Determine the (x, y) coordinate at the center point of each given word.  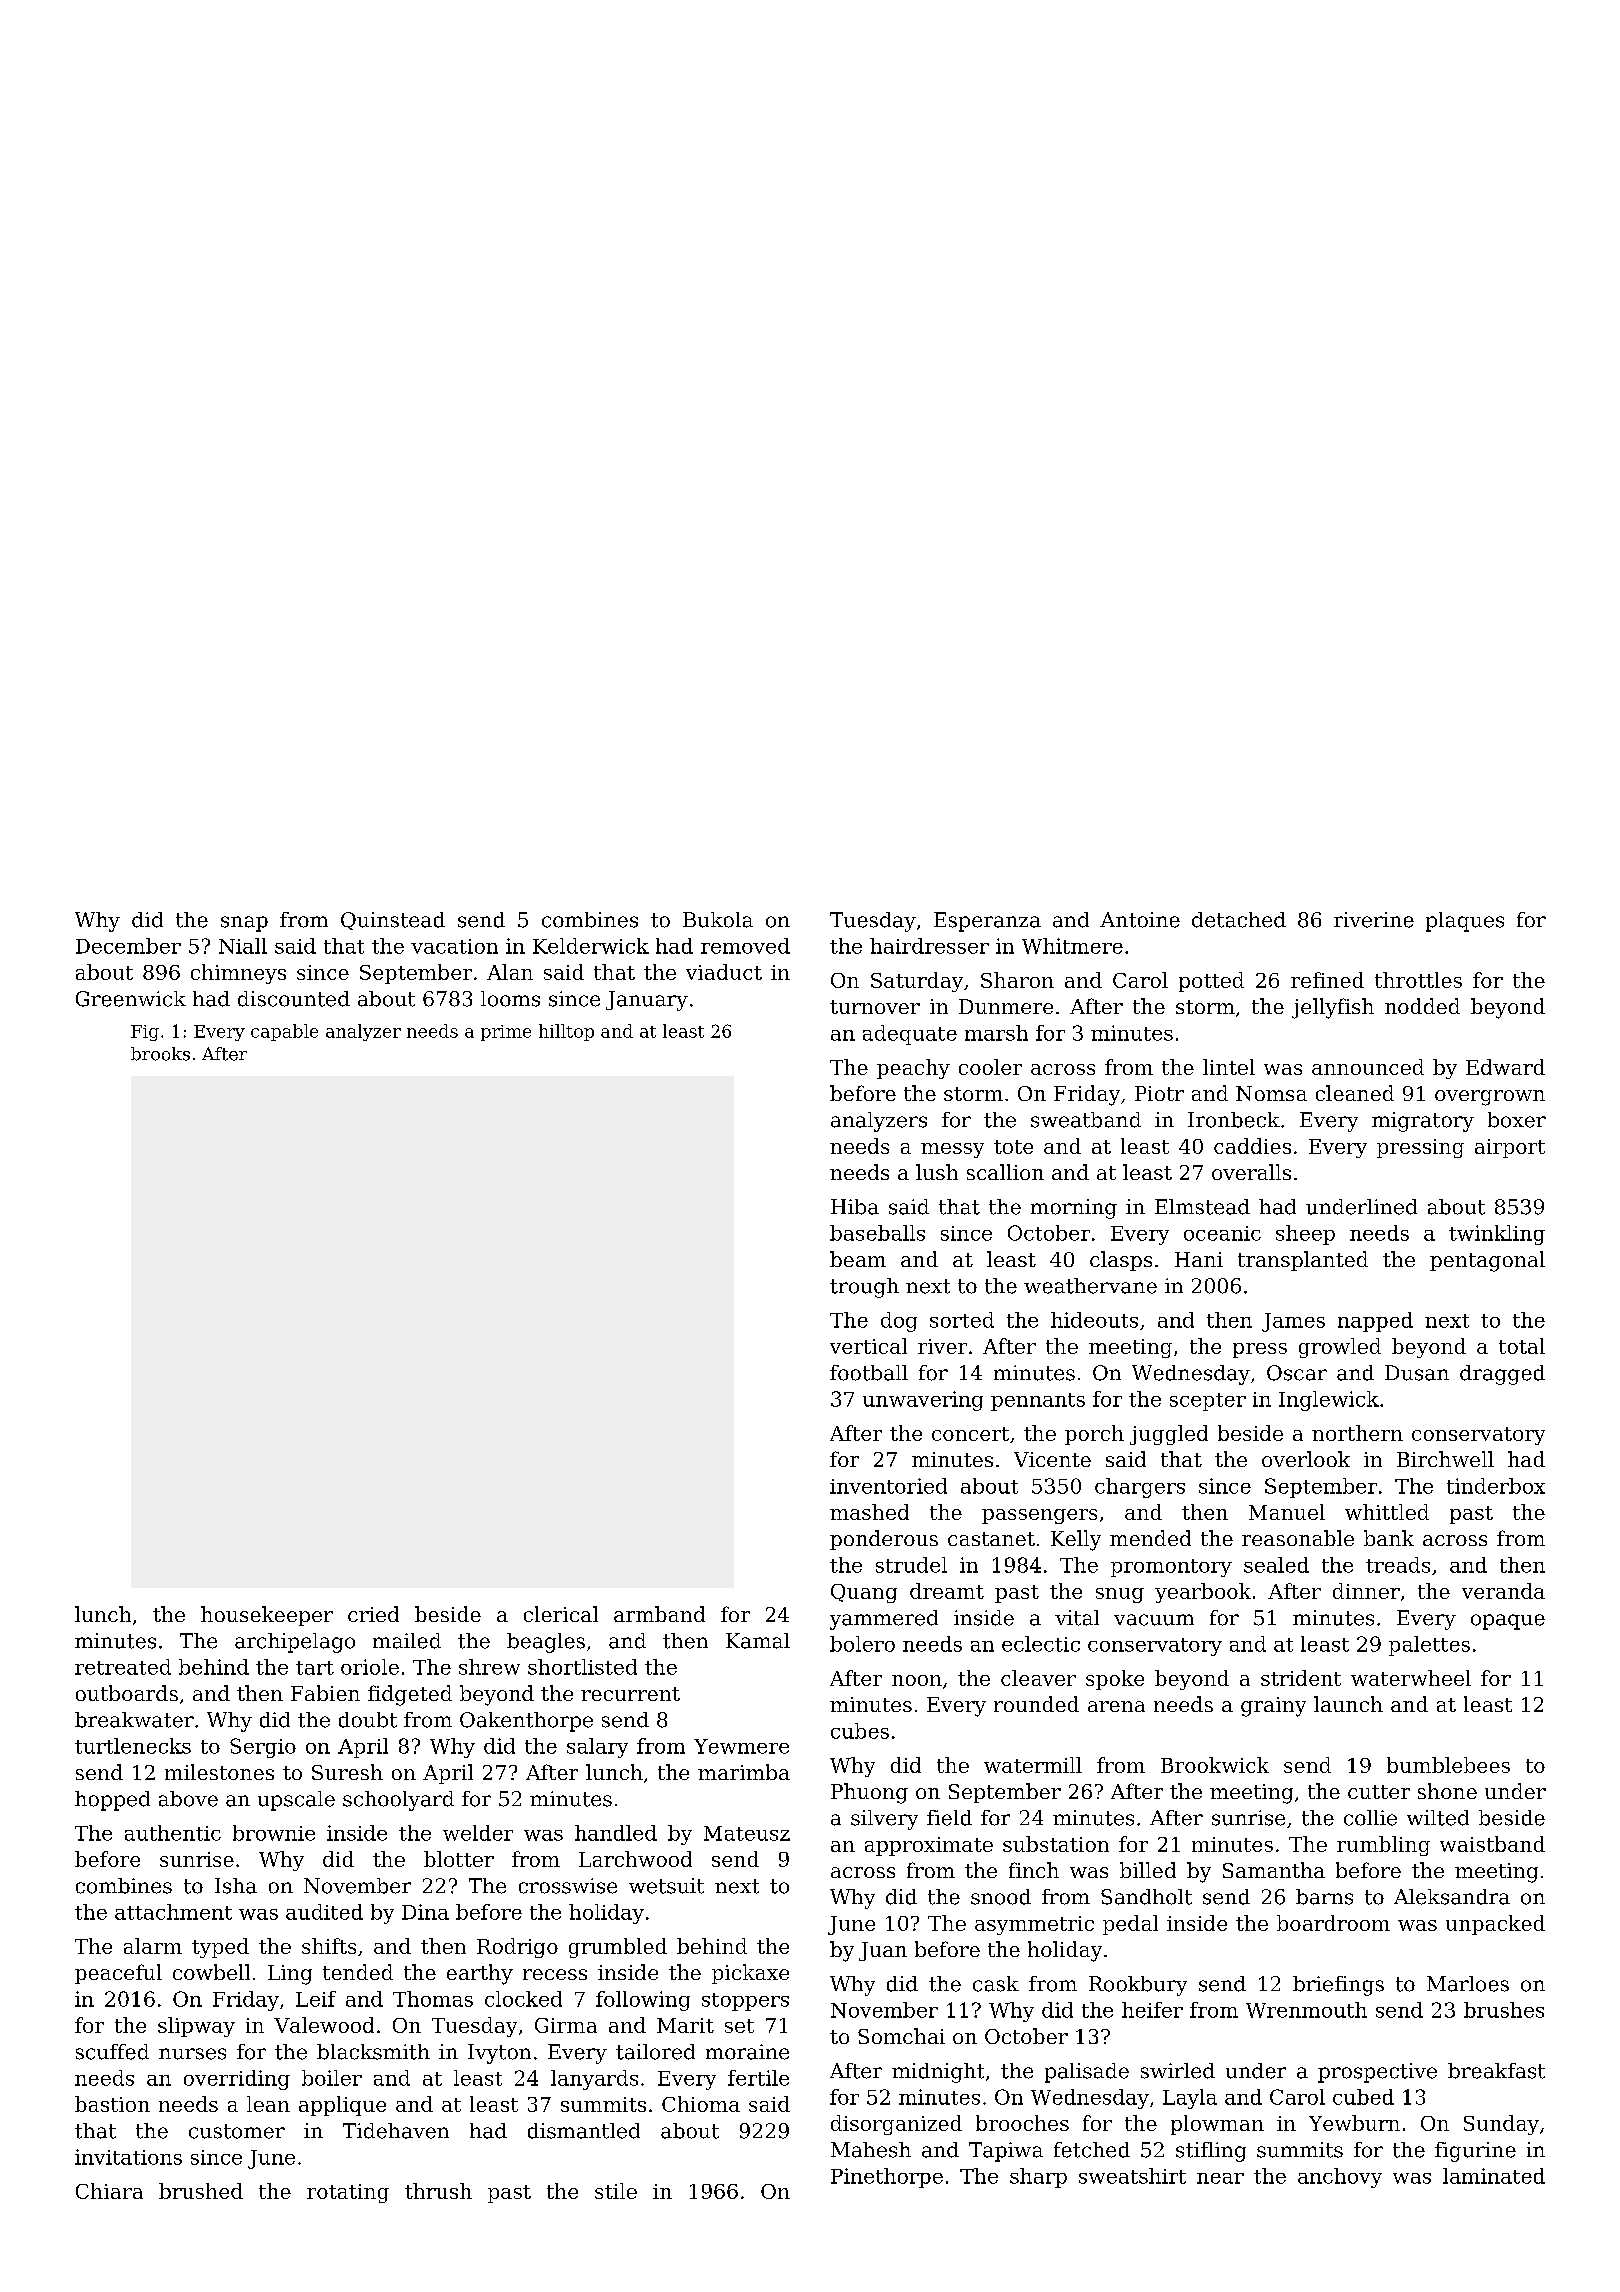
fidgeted (410, 1695)
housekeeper (267, 1616)
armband (659, 1614)
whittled (1387, 1512)
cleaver (1038, 1678)
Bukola (718, 920)
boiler (332, 2078)
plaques (1465, 922)
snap (244, 924)
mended (1150, 1538)
